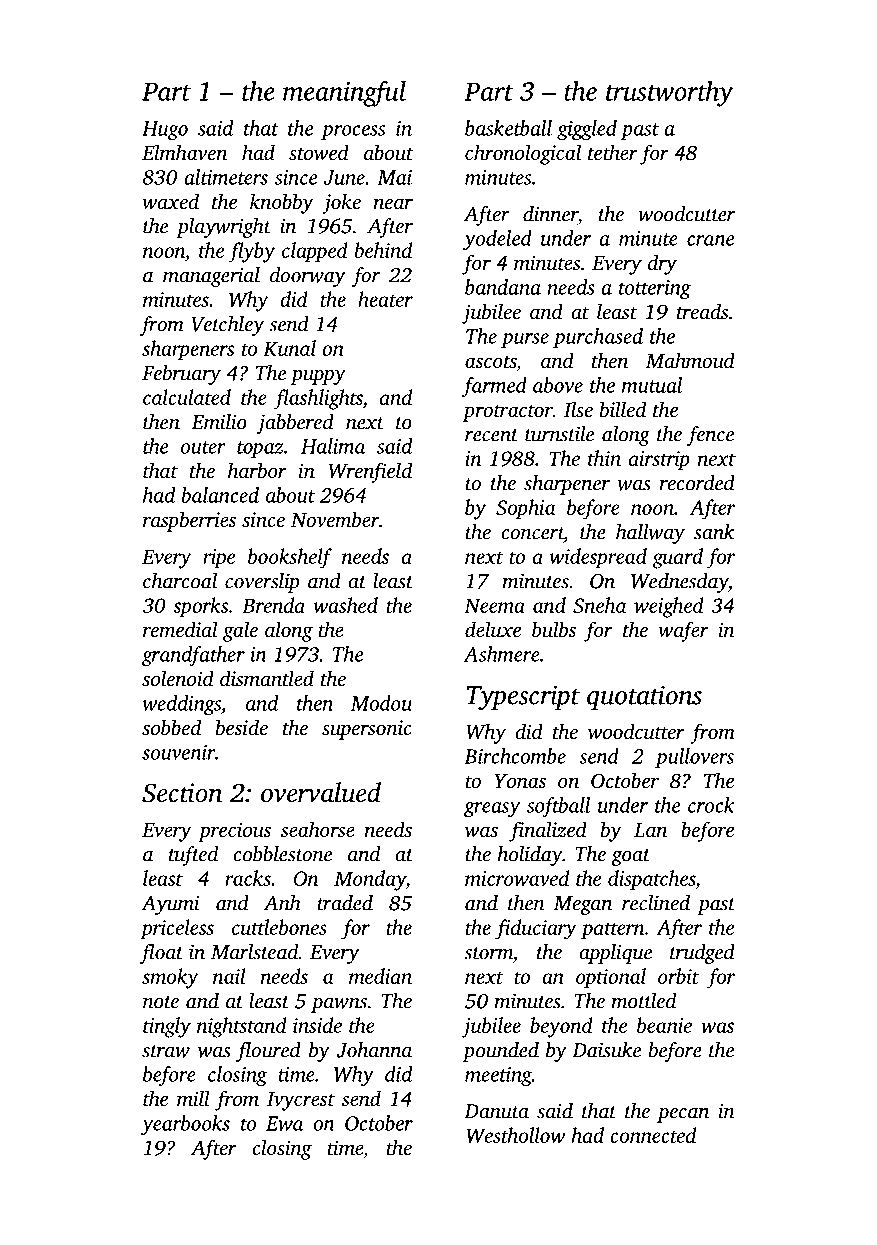  What do you see at coordinates (289, 348) in the page?
I see `Kunal` at bounding box center [289, 348].
